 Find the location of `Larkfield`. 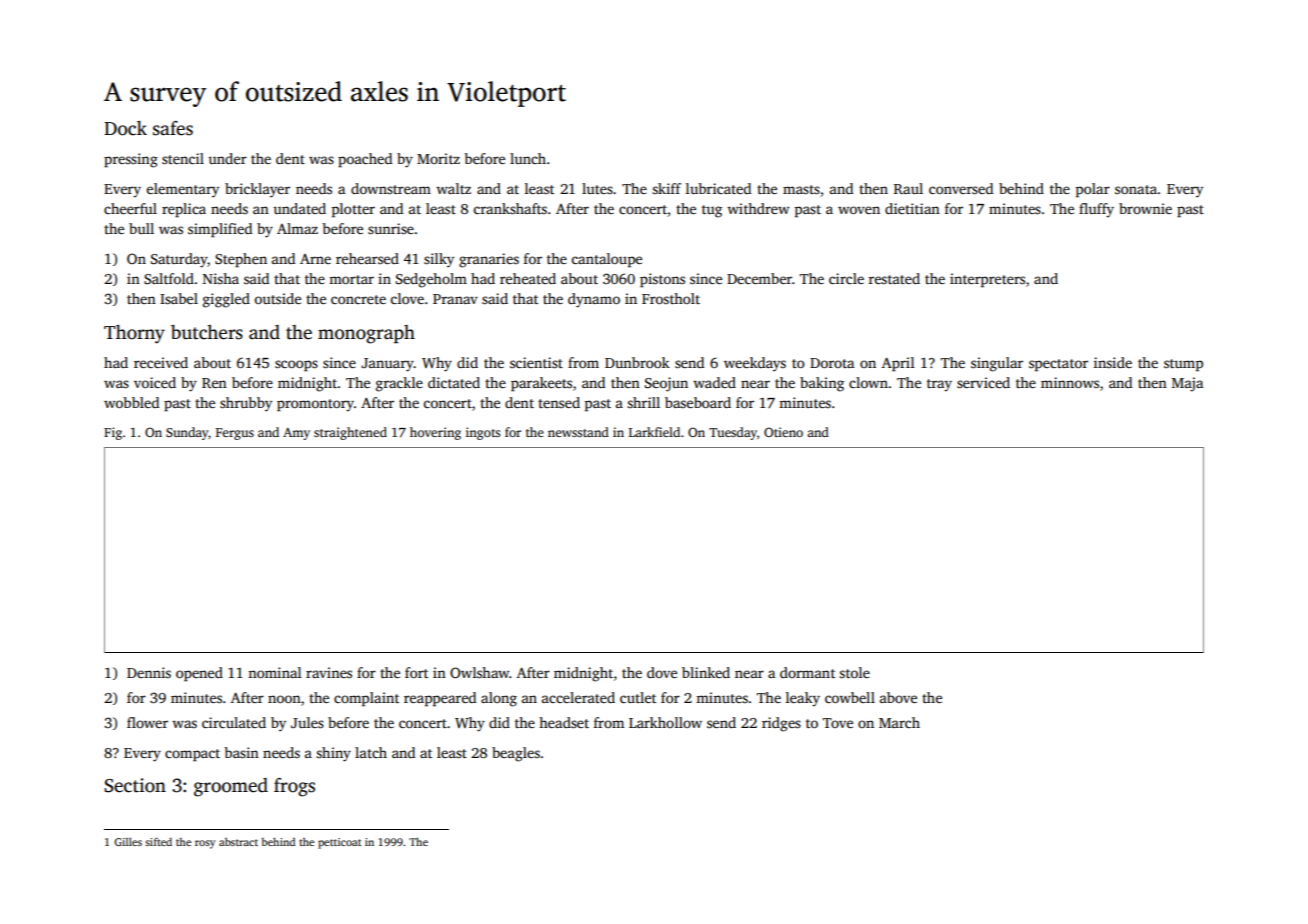

Larkfield is located at coordinates (654, 432).
